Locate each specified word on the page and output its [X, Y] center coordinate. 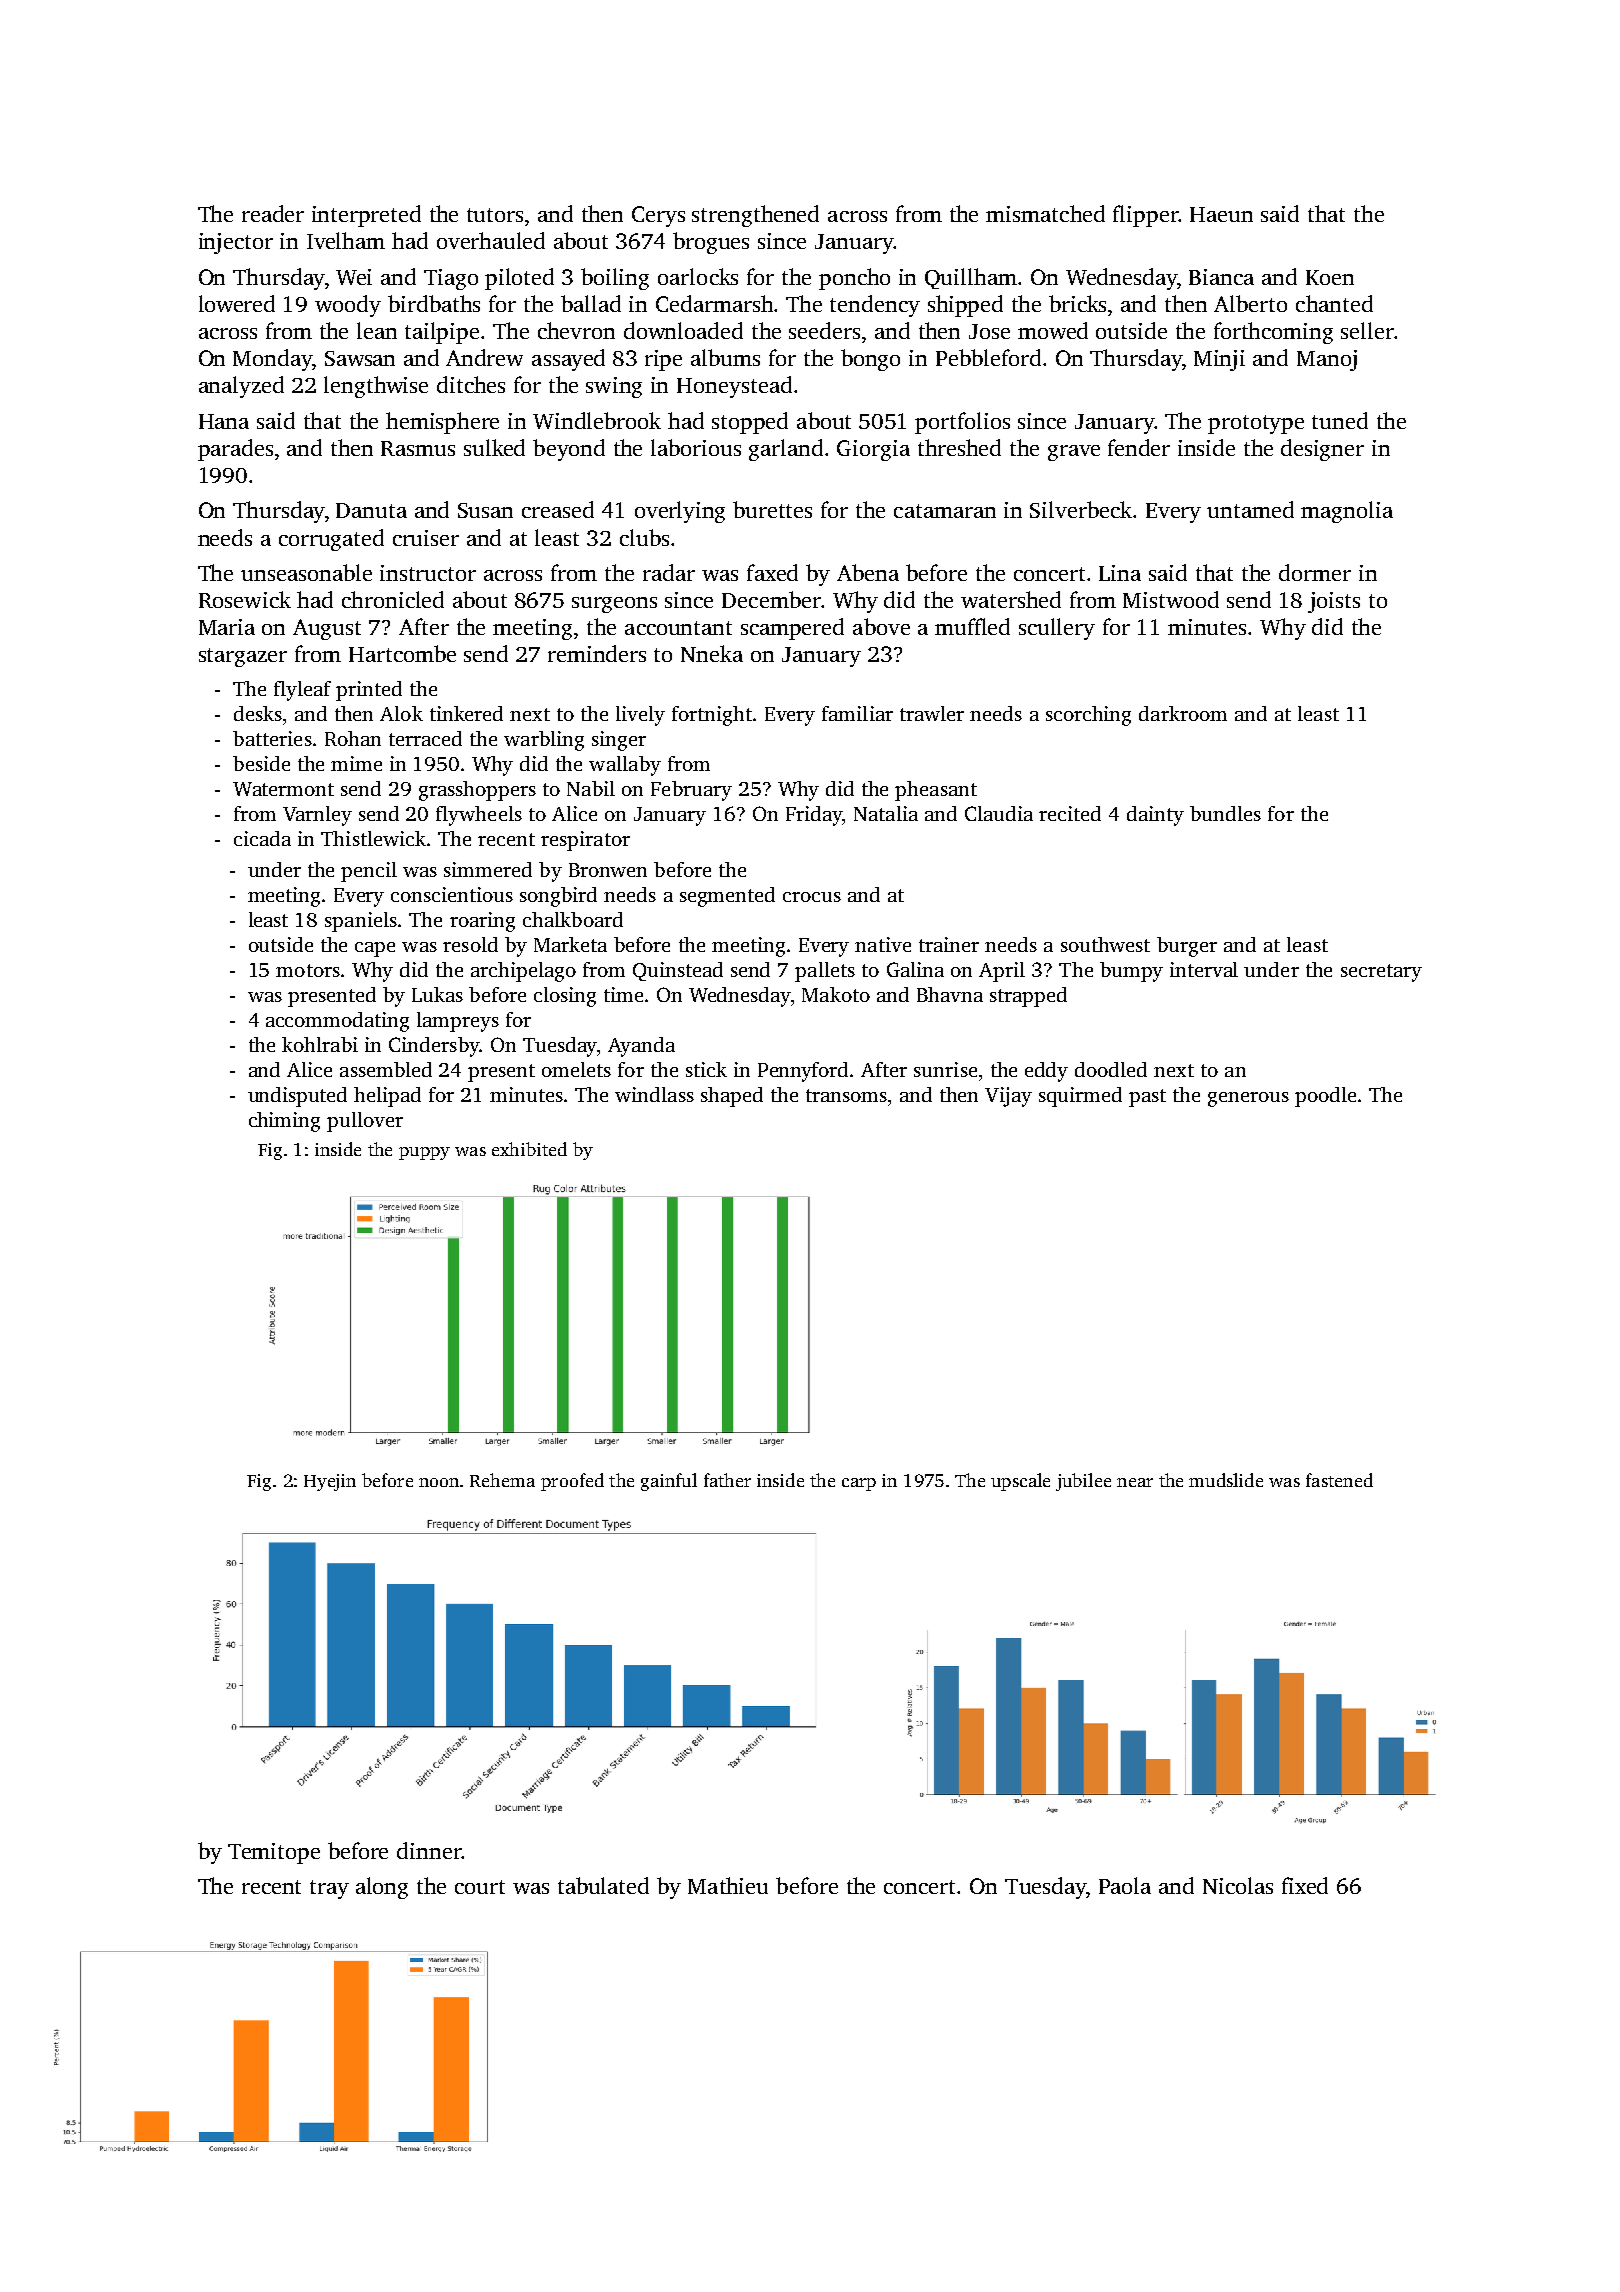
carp [859, 1484]
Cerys [658, 216]
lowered [237, 303]
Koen [1330, 277]
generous [1248, 1099]
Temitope [274, 1853]
